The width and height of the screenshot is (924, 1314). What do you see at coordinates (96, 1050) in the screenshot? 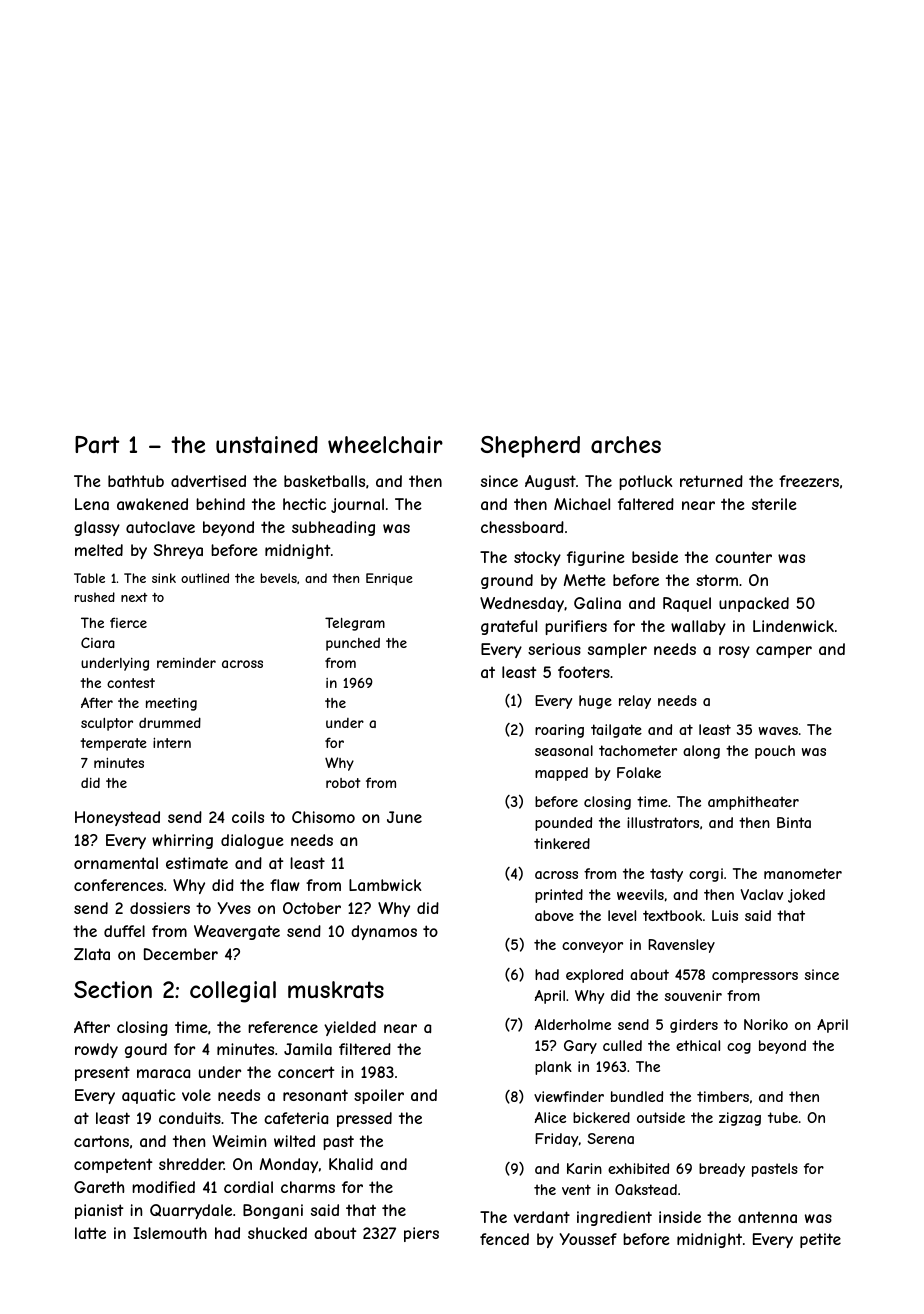
I see `rowdy` at bounding box center [96, 1050].
